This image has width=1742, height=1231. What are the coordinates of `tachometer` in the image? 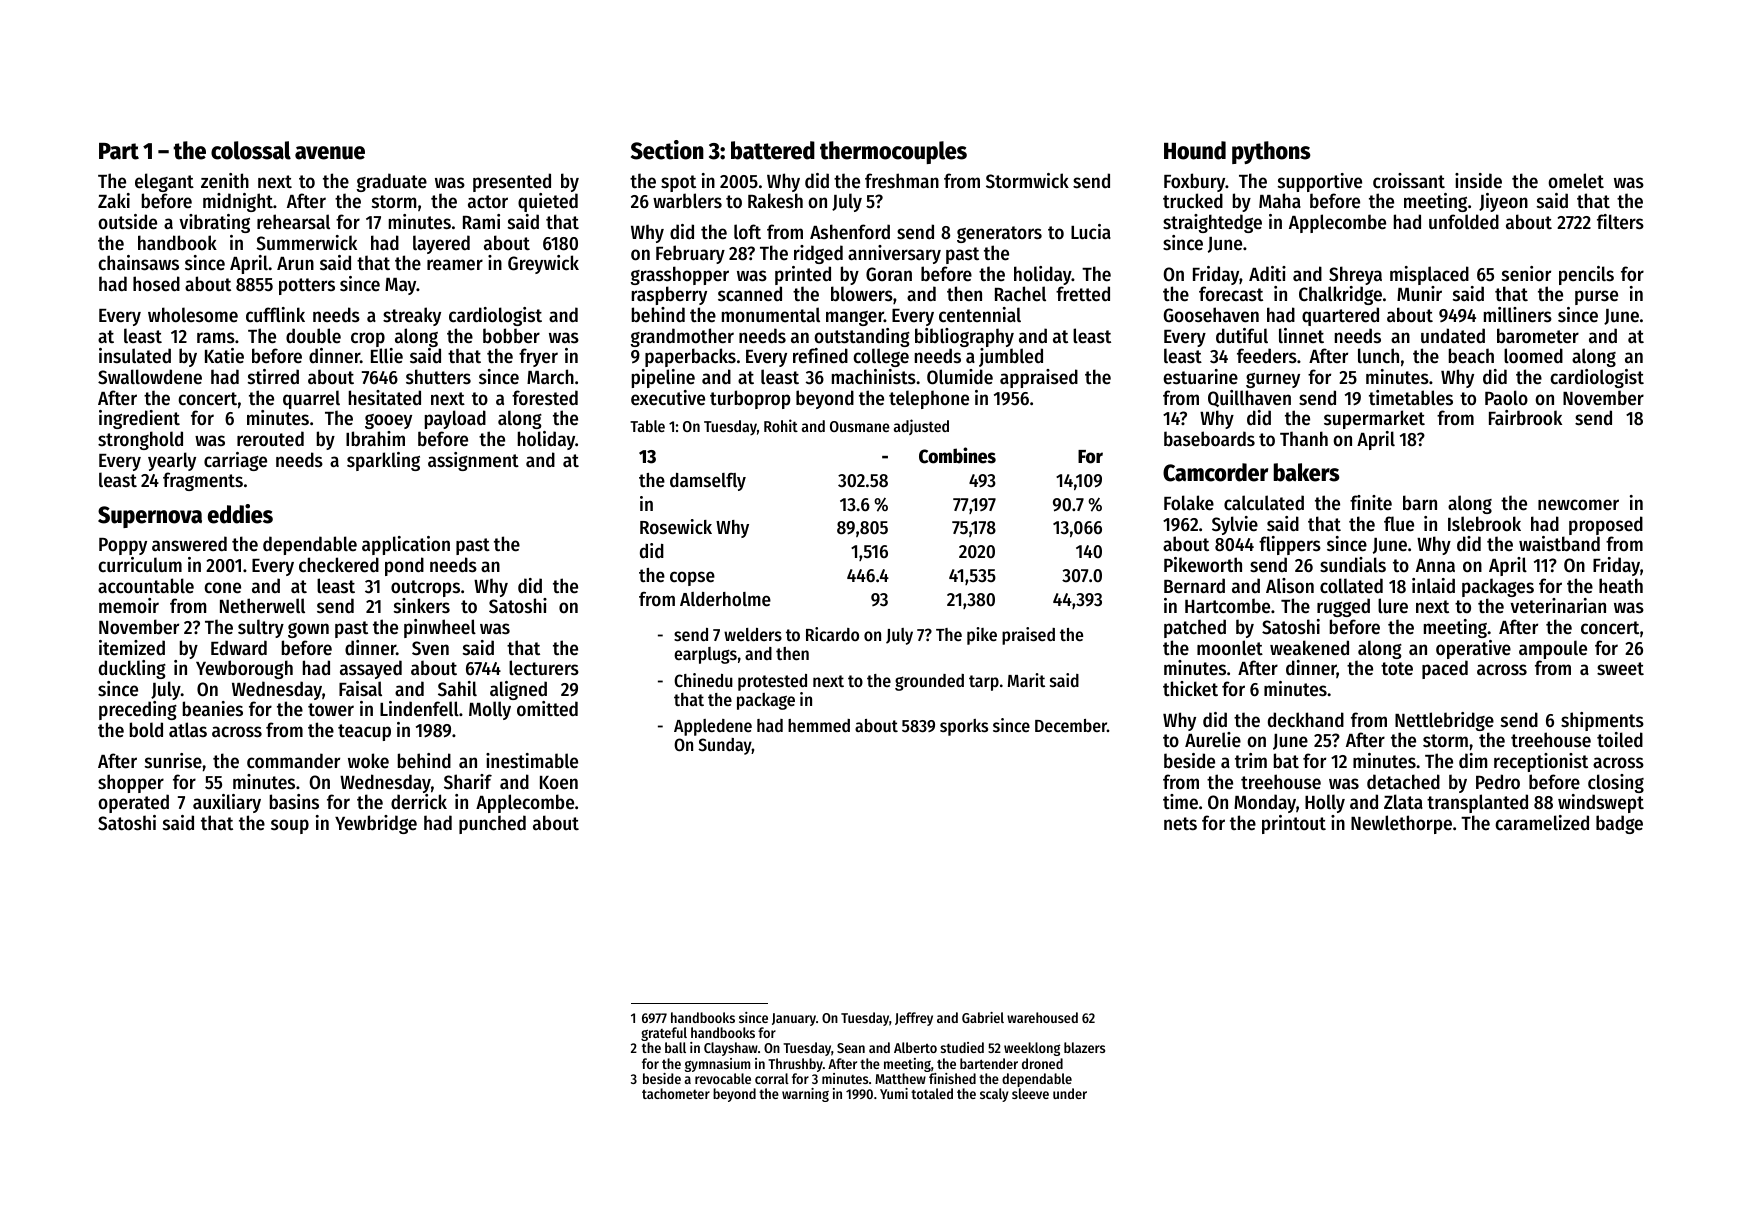 It's located at (676, 1093).
